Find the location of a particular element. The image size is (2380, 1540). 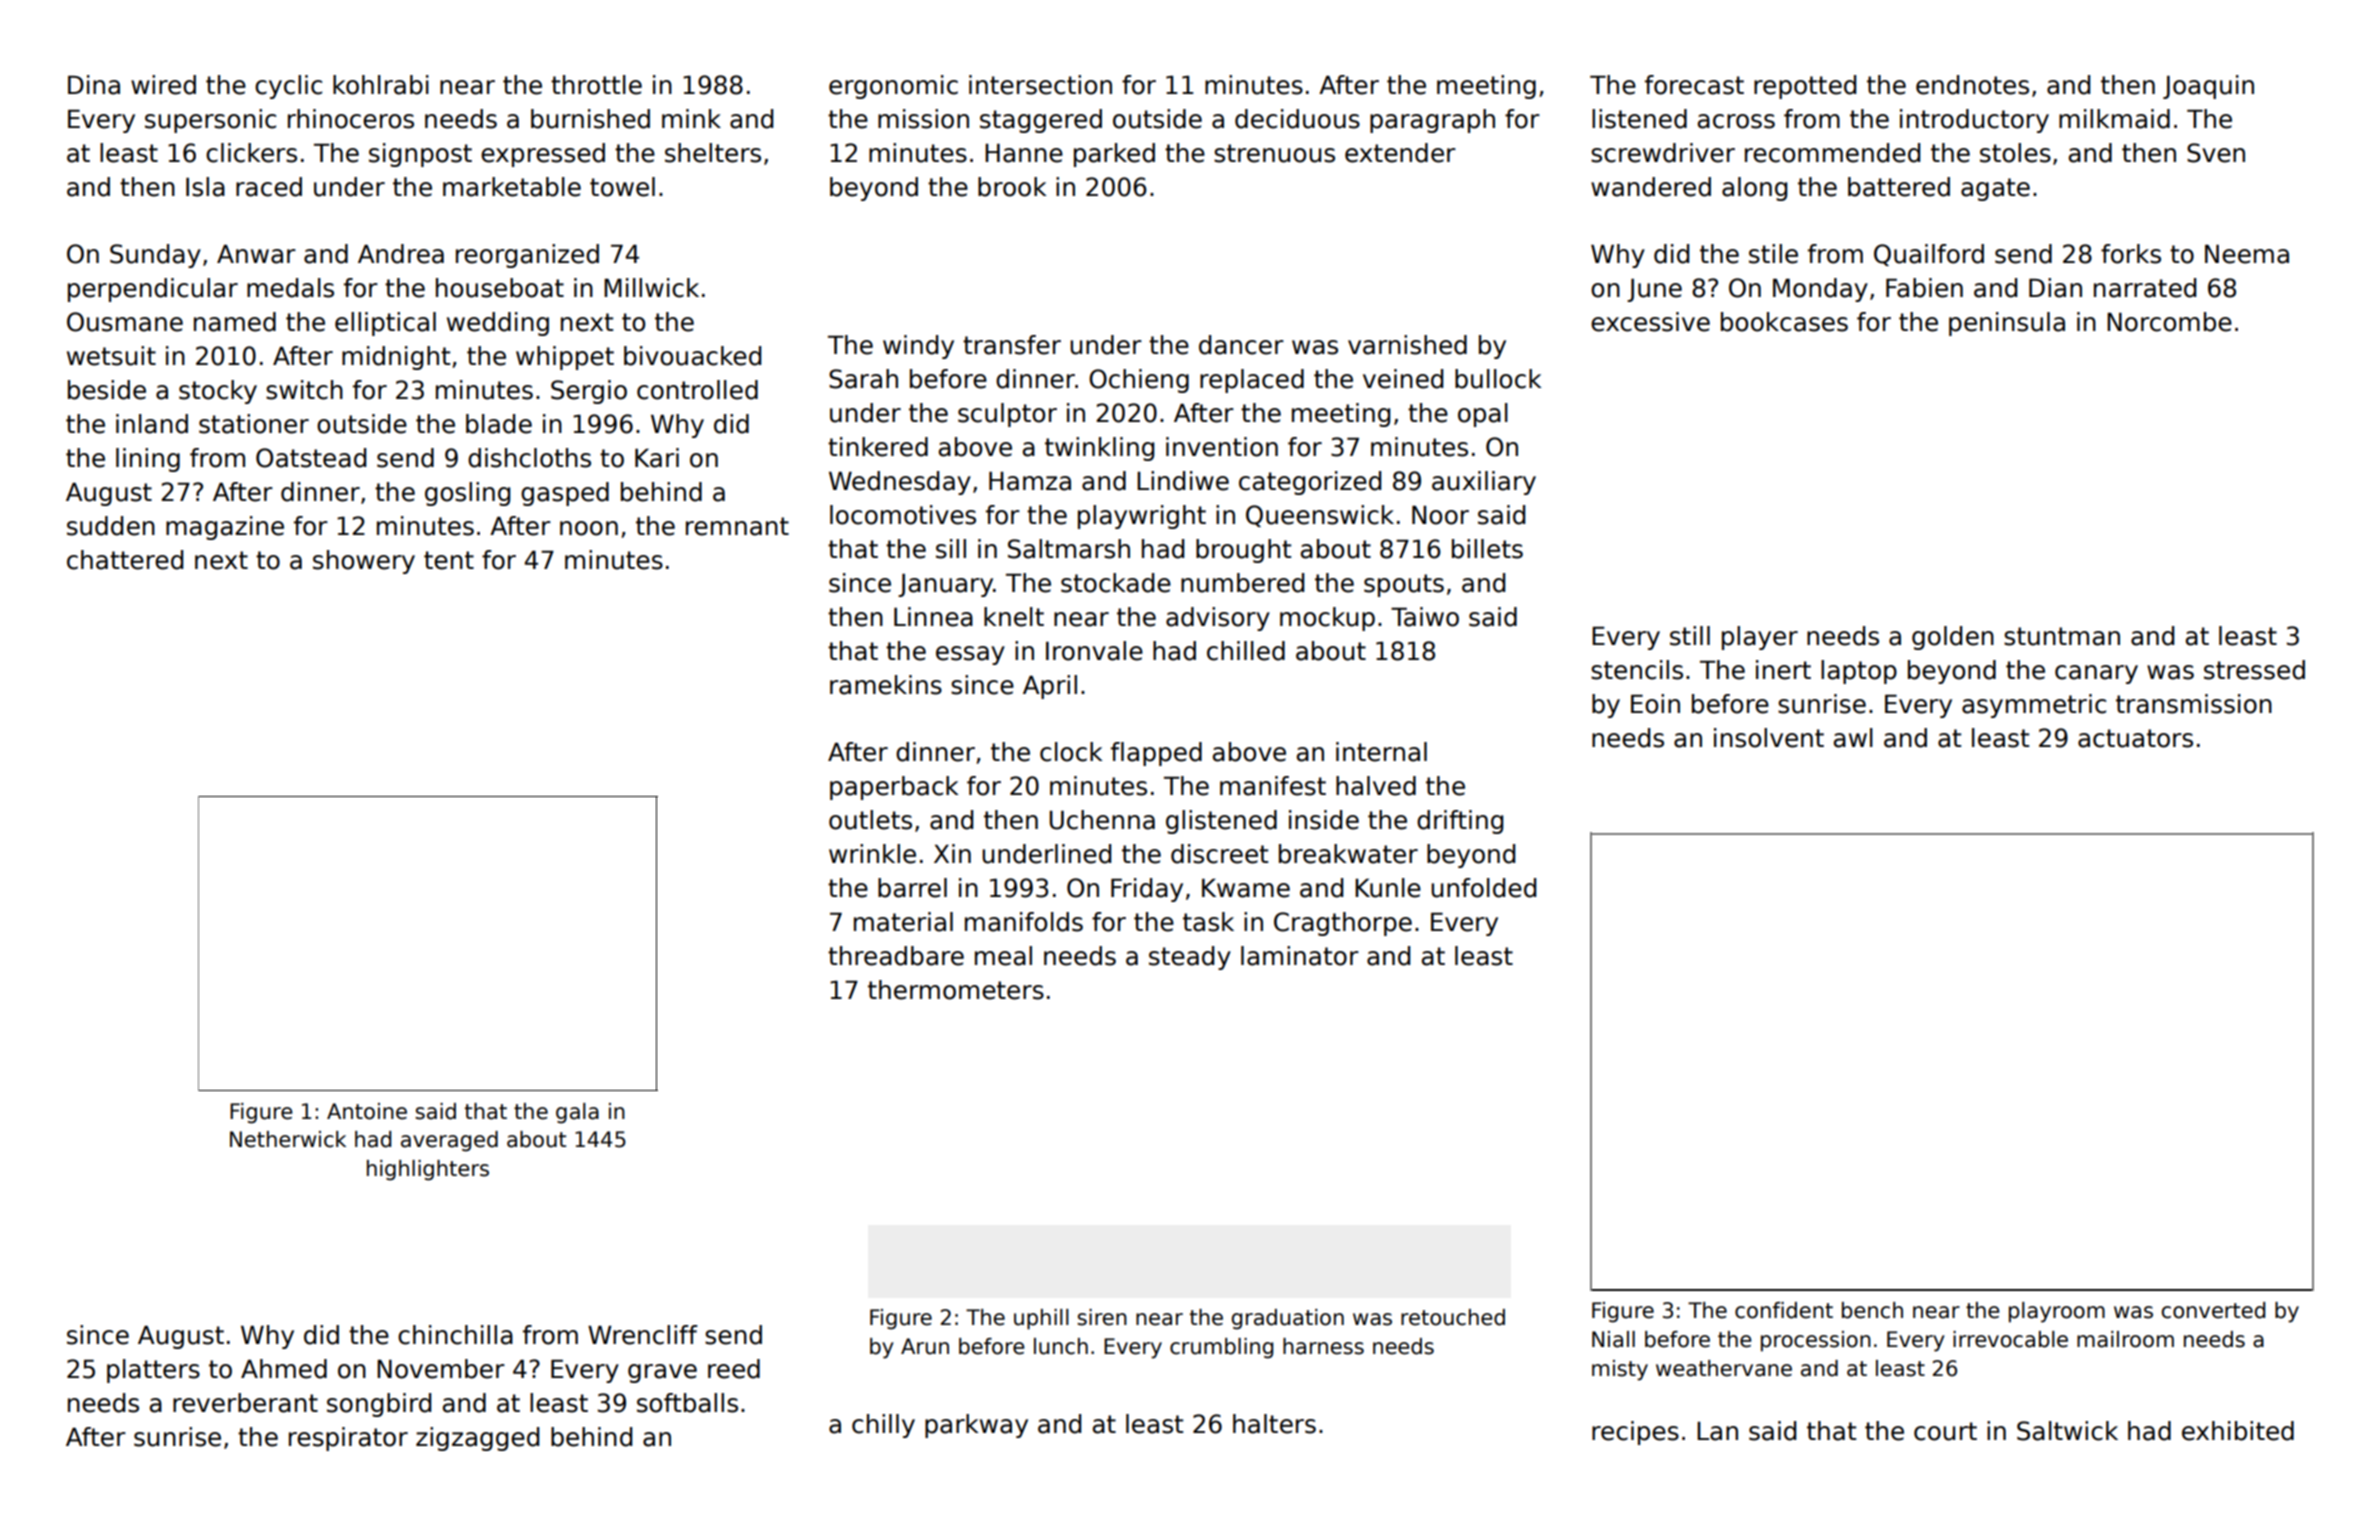

showery is located at coordinates (364, 562).
